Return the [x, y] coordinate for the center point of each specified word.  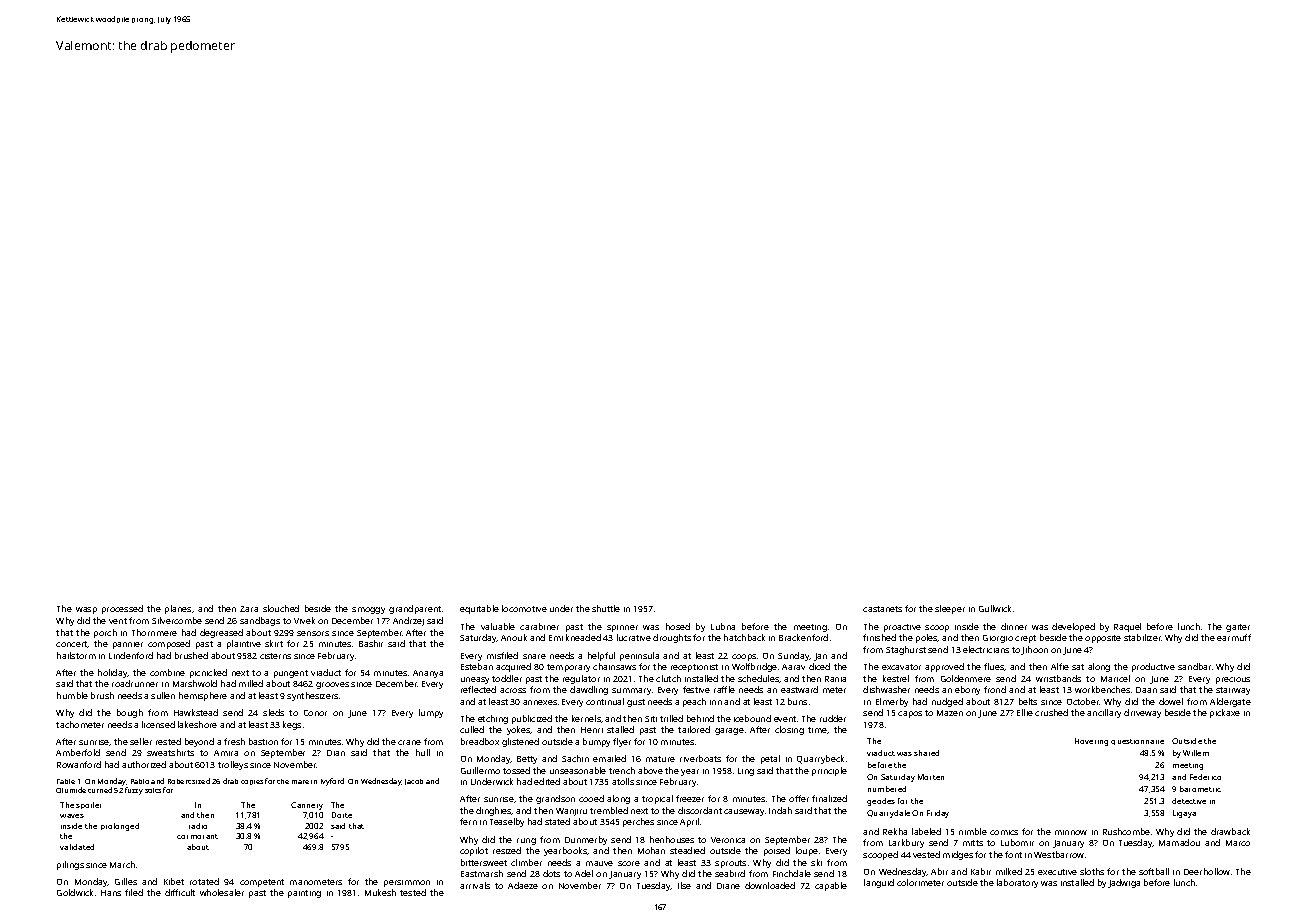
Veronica [728, 840]
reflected [478, 689]
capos [910, 714]
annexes [540, 702]
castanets [882, 609]
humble [72, 695]
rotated [204, 881]
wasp [86, 610]
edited [547, 781]
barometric [1200, 789]
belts [1028, 701]
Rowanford [79, 764]
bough [130, 713]
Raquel [1127, 627]
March [122, 864]
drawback [1230, 831]
